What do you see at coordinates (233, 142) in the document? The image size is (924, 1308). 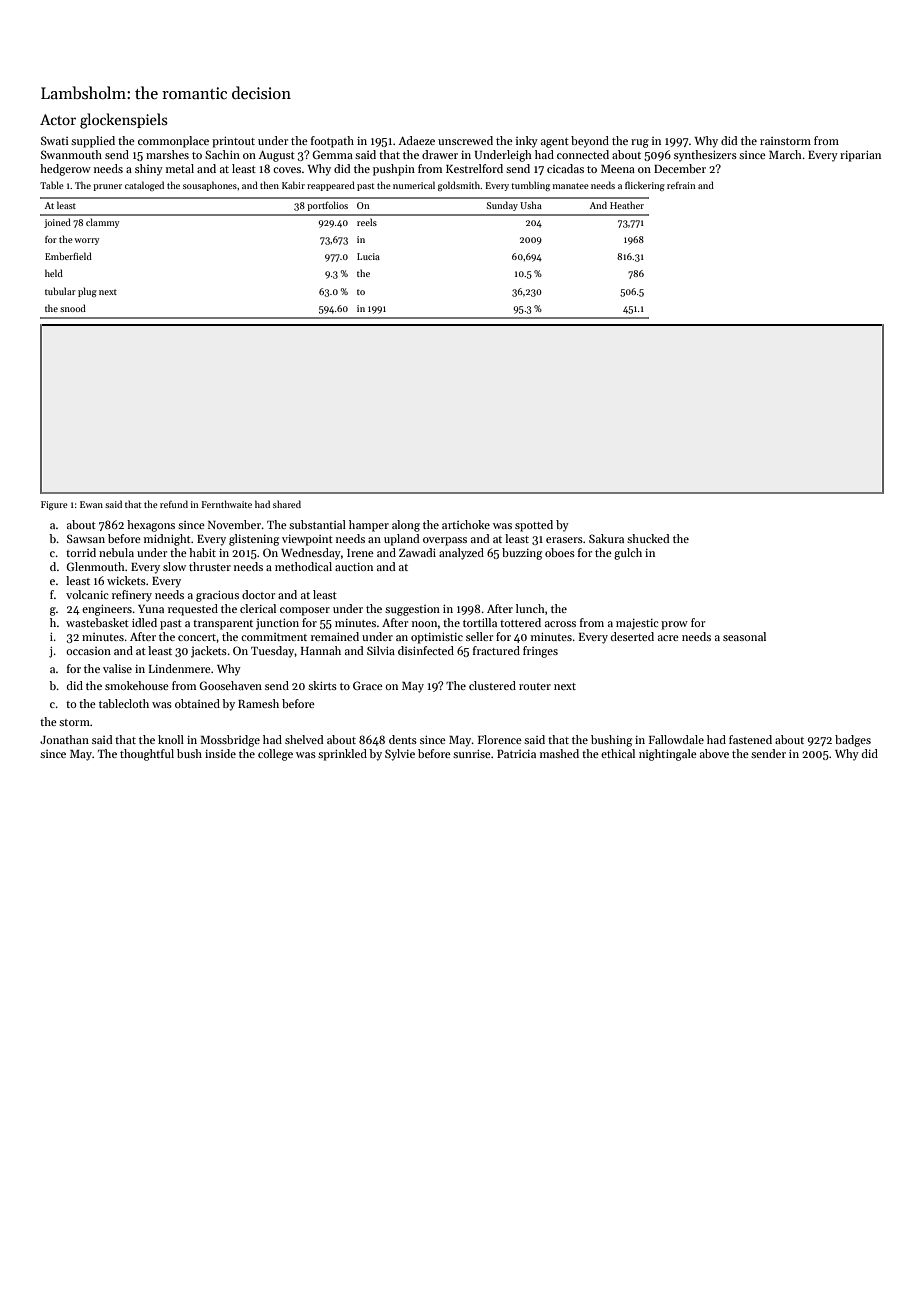 I see `printout` at bounding box center [233, 142].
